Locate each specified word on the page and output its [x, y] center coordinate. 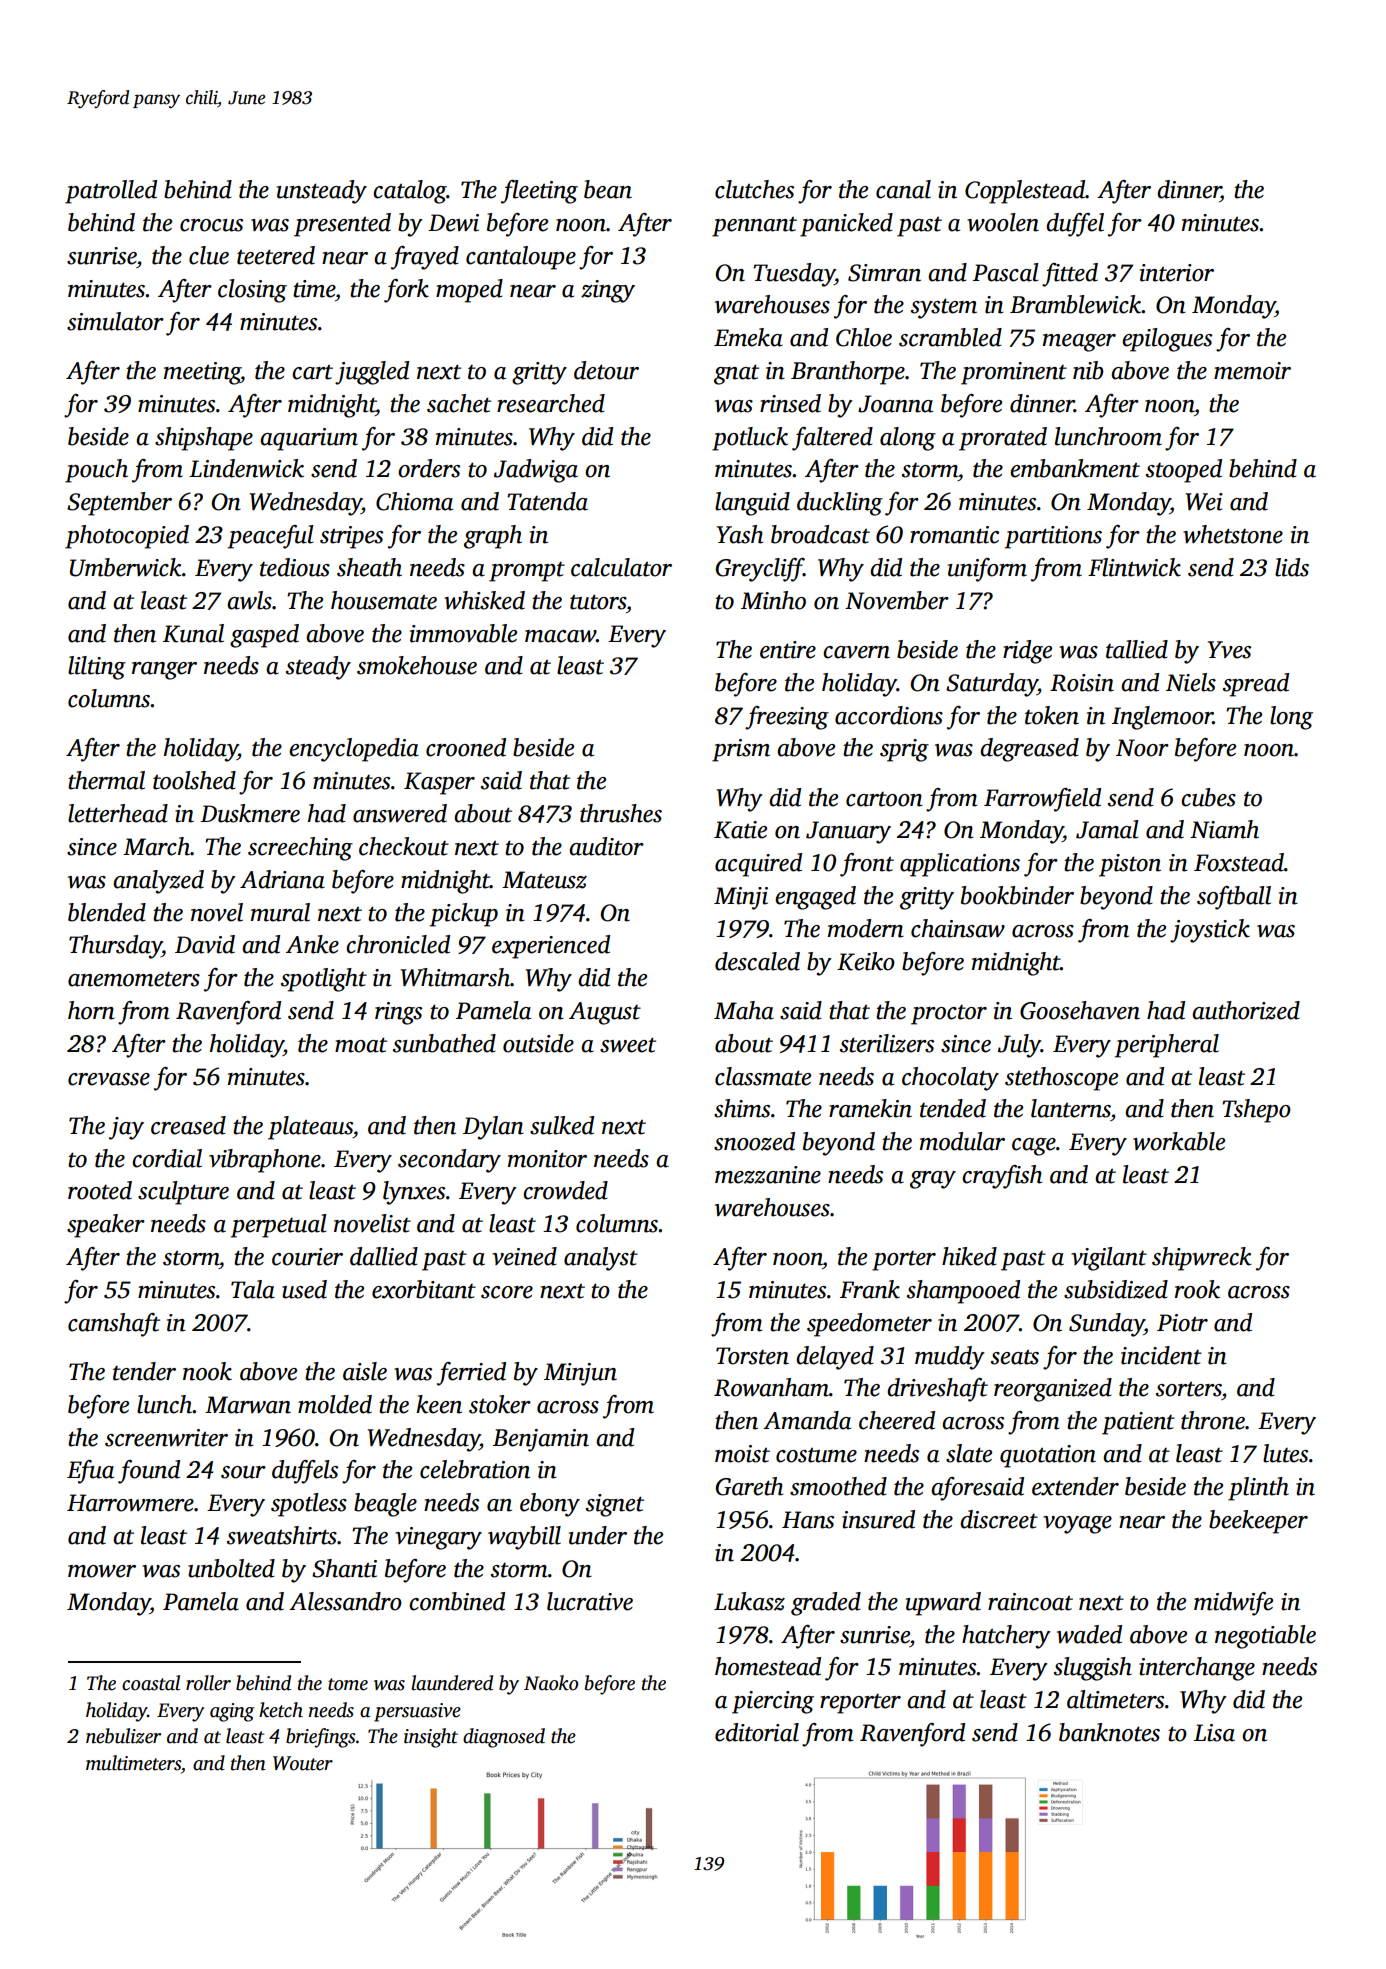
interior [1177, 273]
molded [335, 1404]
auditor [606, 846]
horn [91, 1010]
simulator [115, 321]
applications [960, 865]
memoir [1252, 371]
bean [608, 189]
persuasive [417, 1712]
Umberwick [126, 567]
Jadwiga [536, 471]
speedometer [869, 1325]
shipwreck [1202, 1259]
